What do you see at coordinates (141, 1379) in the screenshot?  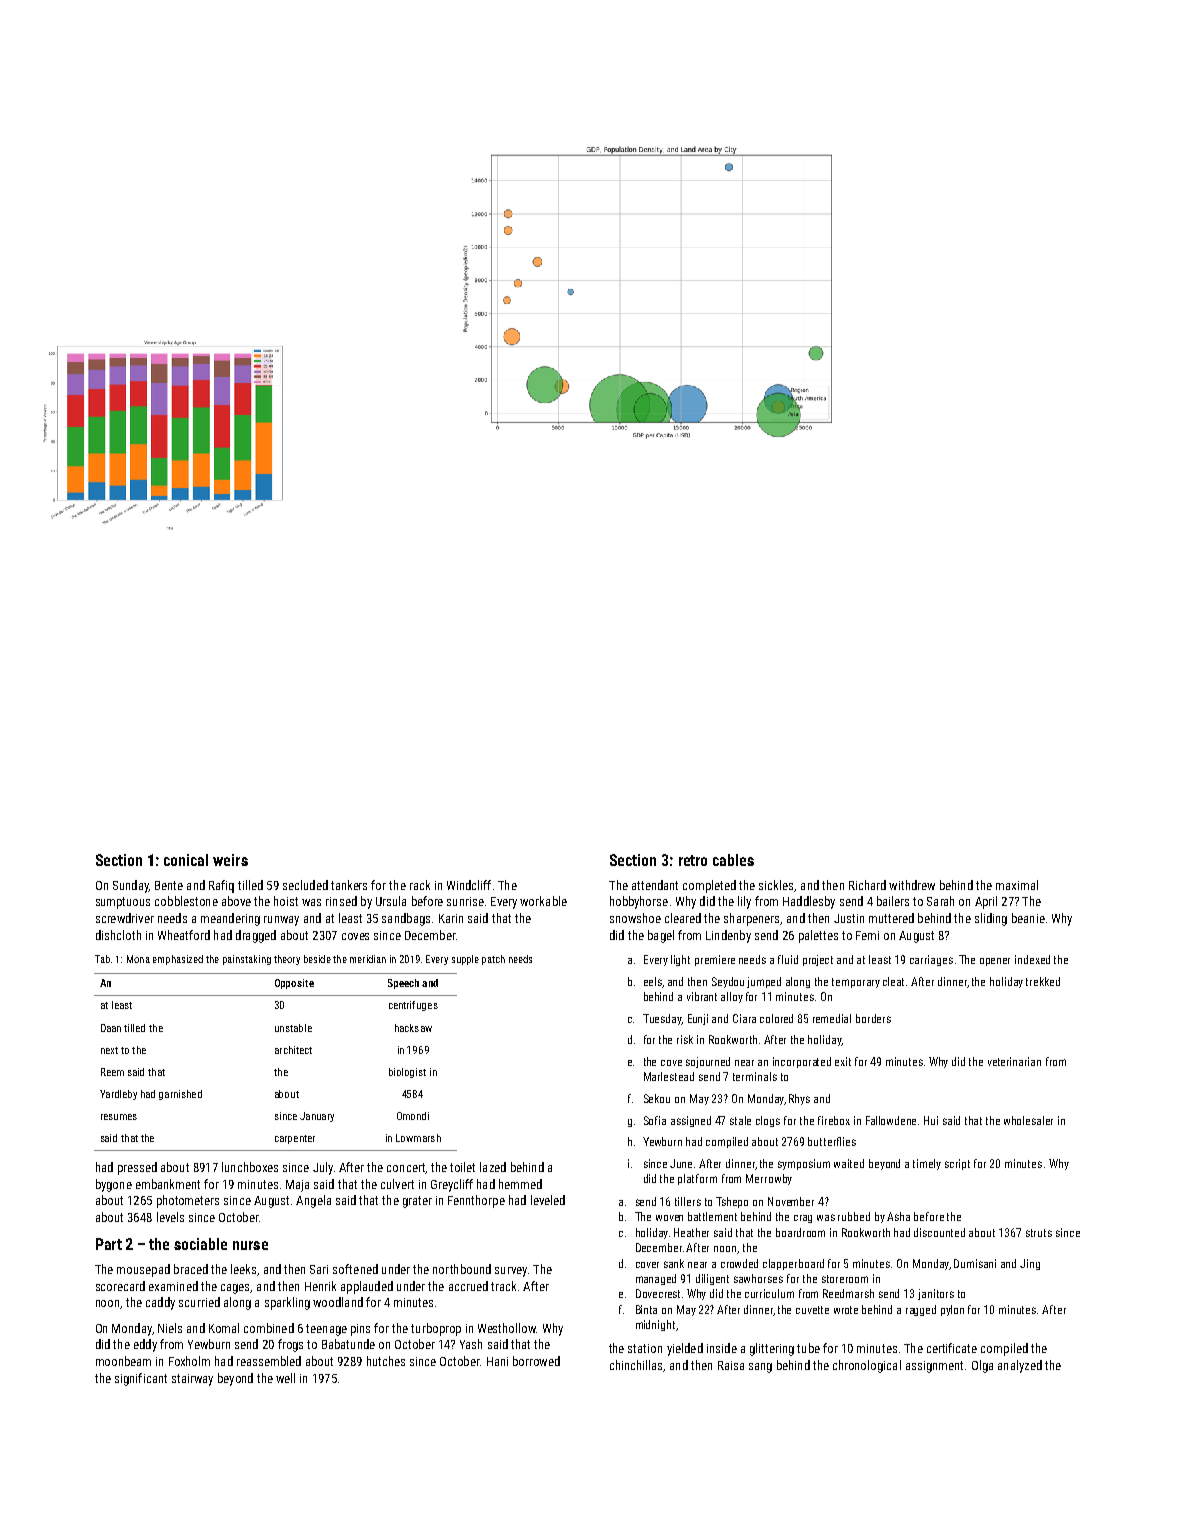 I see `significant` at bounding box center [141, 1379].
